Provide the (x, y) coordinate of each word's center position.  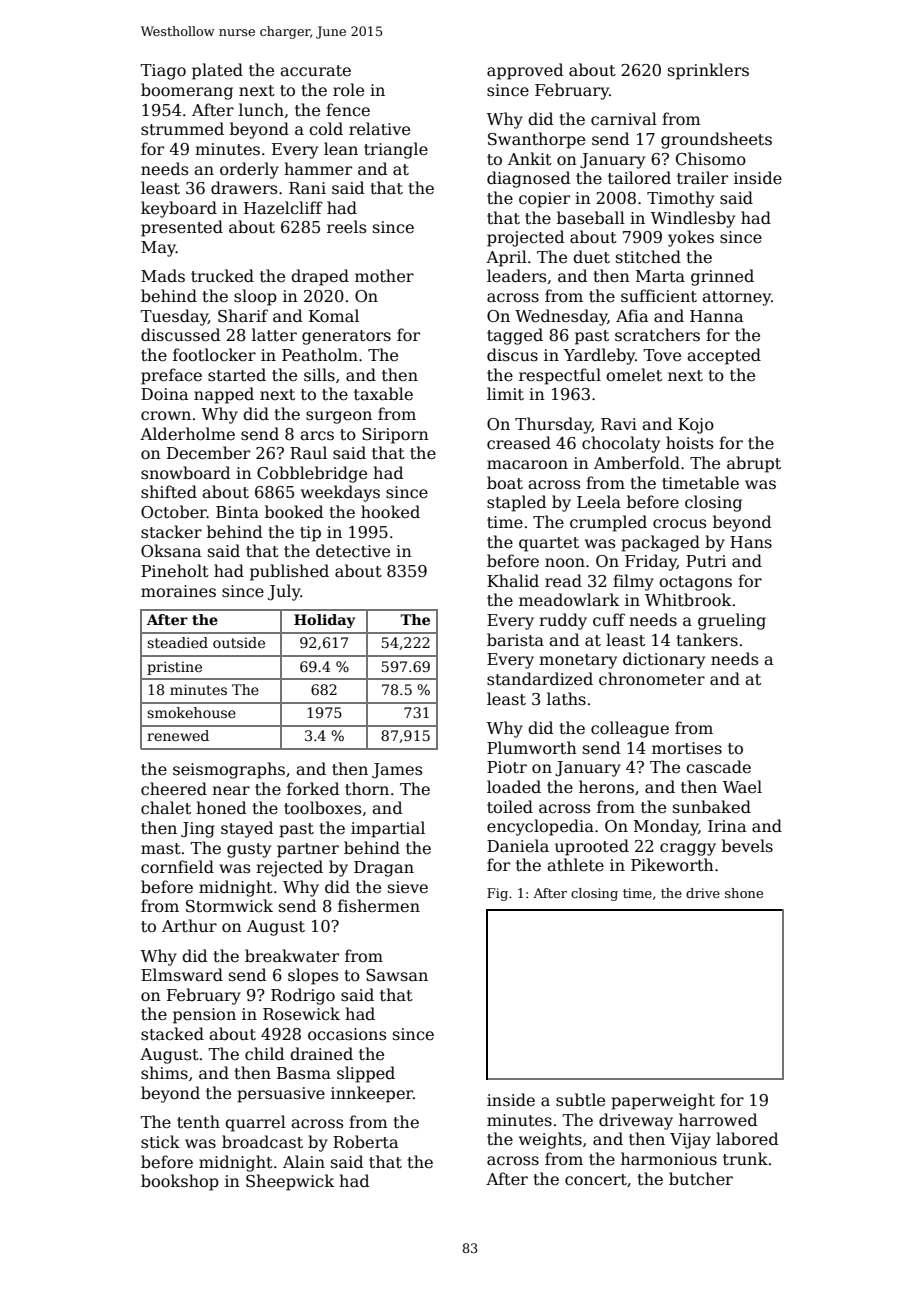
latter (274, 335)
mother (384, 276)
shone (744, 893)
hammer (318, 169)
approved (525, 71)
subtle (580, 1099)
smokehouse (191, 712)
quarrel (255, 1123)
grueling (732, 621)
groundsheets (716, 140)
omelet (634, 374)
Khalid (513, 580)
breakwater (292, 956)
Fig (497, 894)
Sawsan (397, 975)
